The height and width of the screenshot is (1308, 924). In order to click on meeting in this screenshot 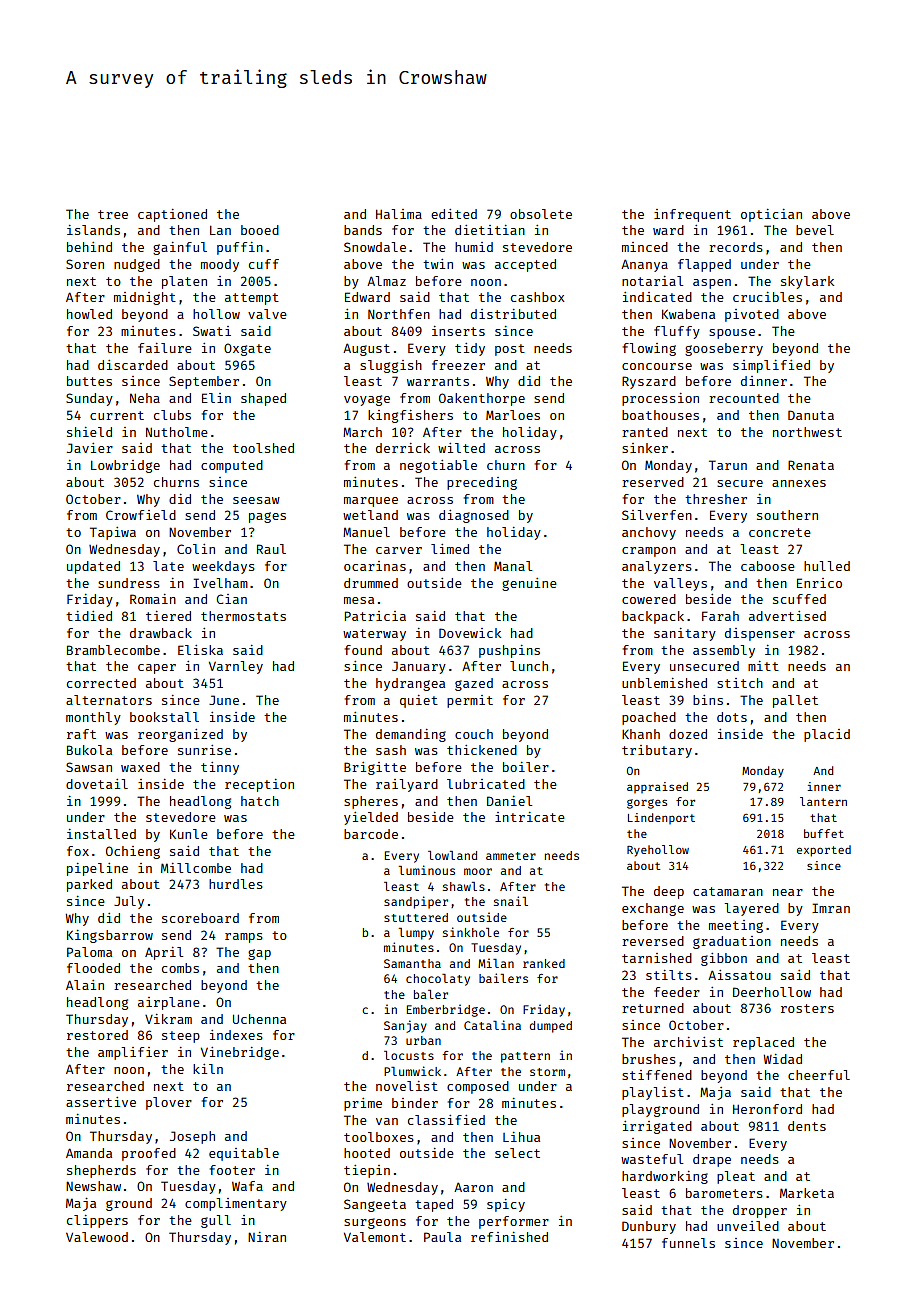, I will do `click(736, 926)`.
